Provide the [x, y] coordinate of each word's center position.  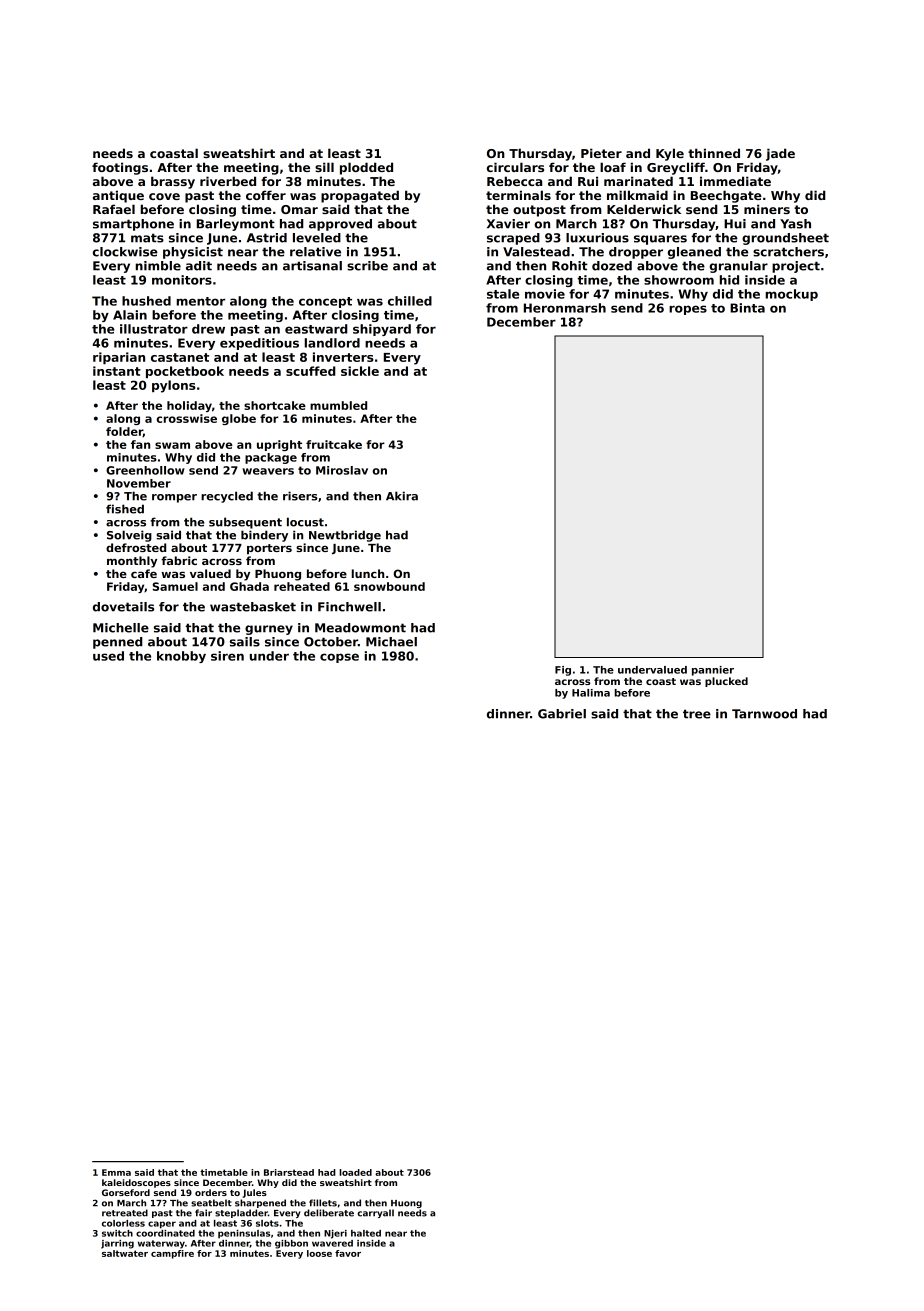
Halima [591, 693]
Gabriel [562, 714]
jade [780, 154]
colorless [123, 1223]
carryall [375, 1213]
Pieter [601, 153]
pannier [713, 671]
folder [124, 432]
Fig [563, 671]
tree [697, 714]
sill [324, 167]
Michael [391, 642]
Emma [116, 1172]
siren [227, 656]
